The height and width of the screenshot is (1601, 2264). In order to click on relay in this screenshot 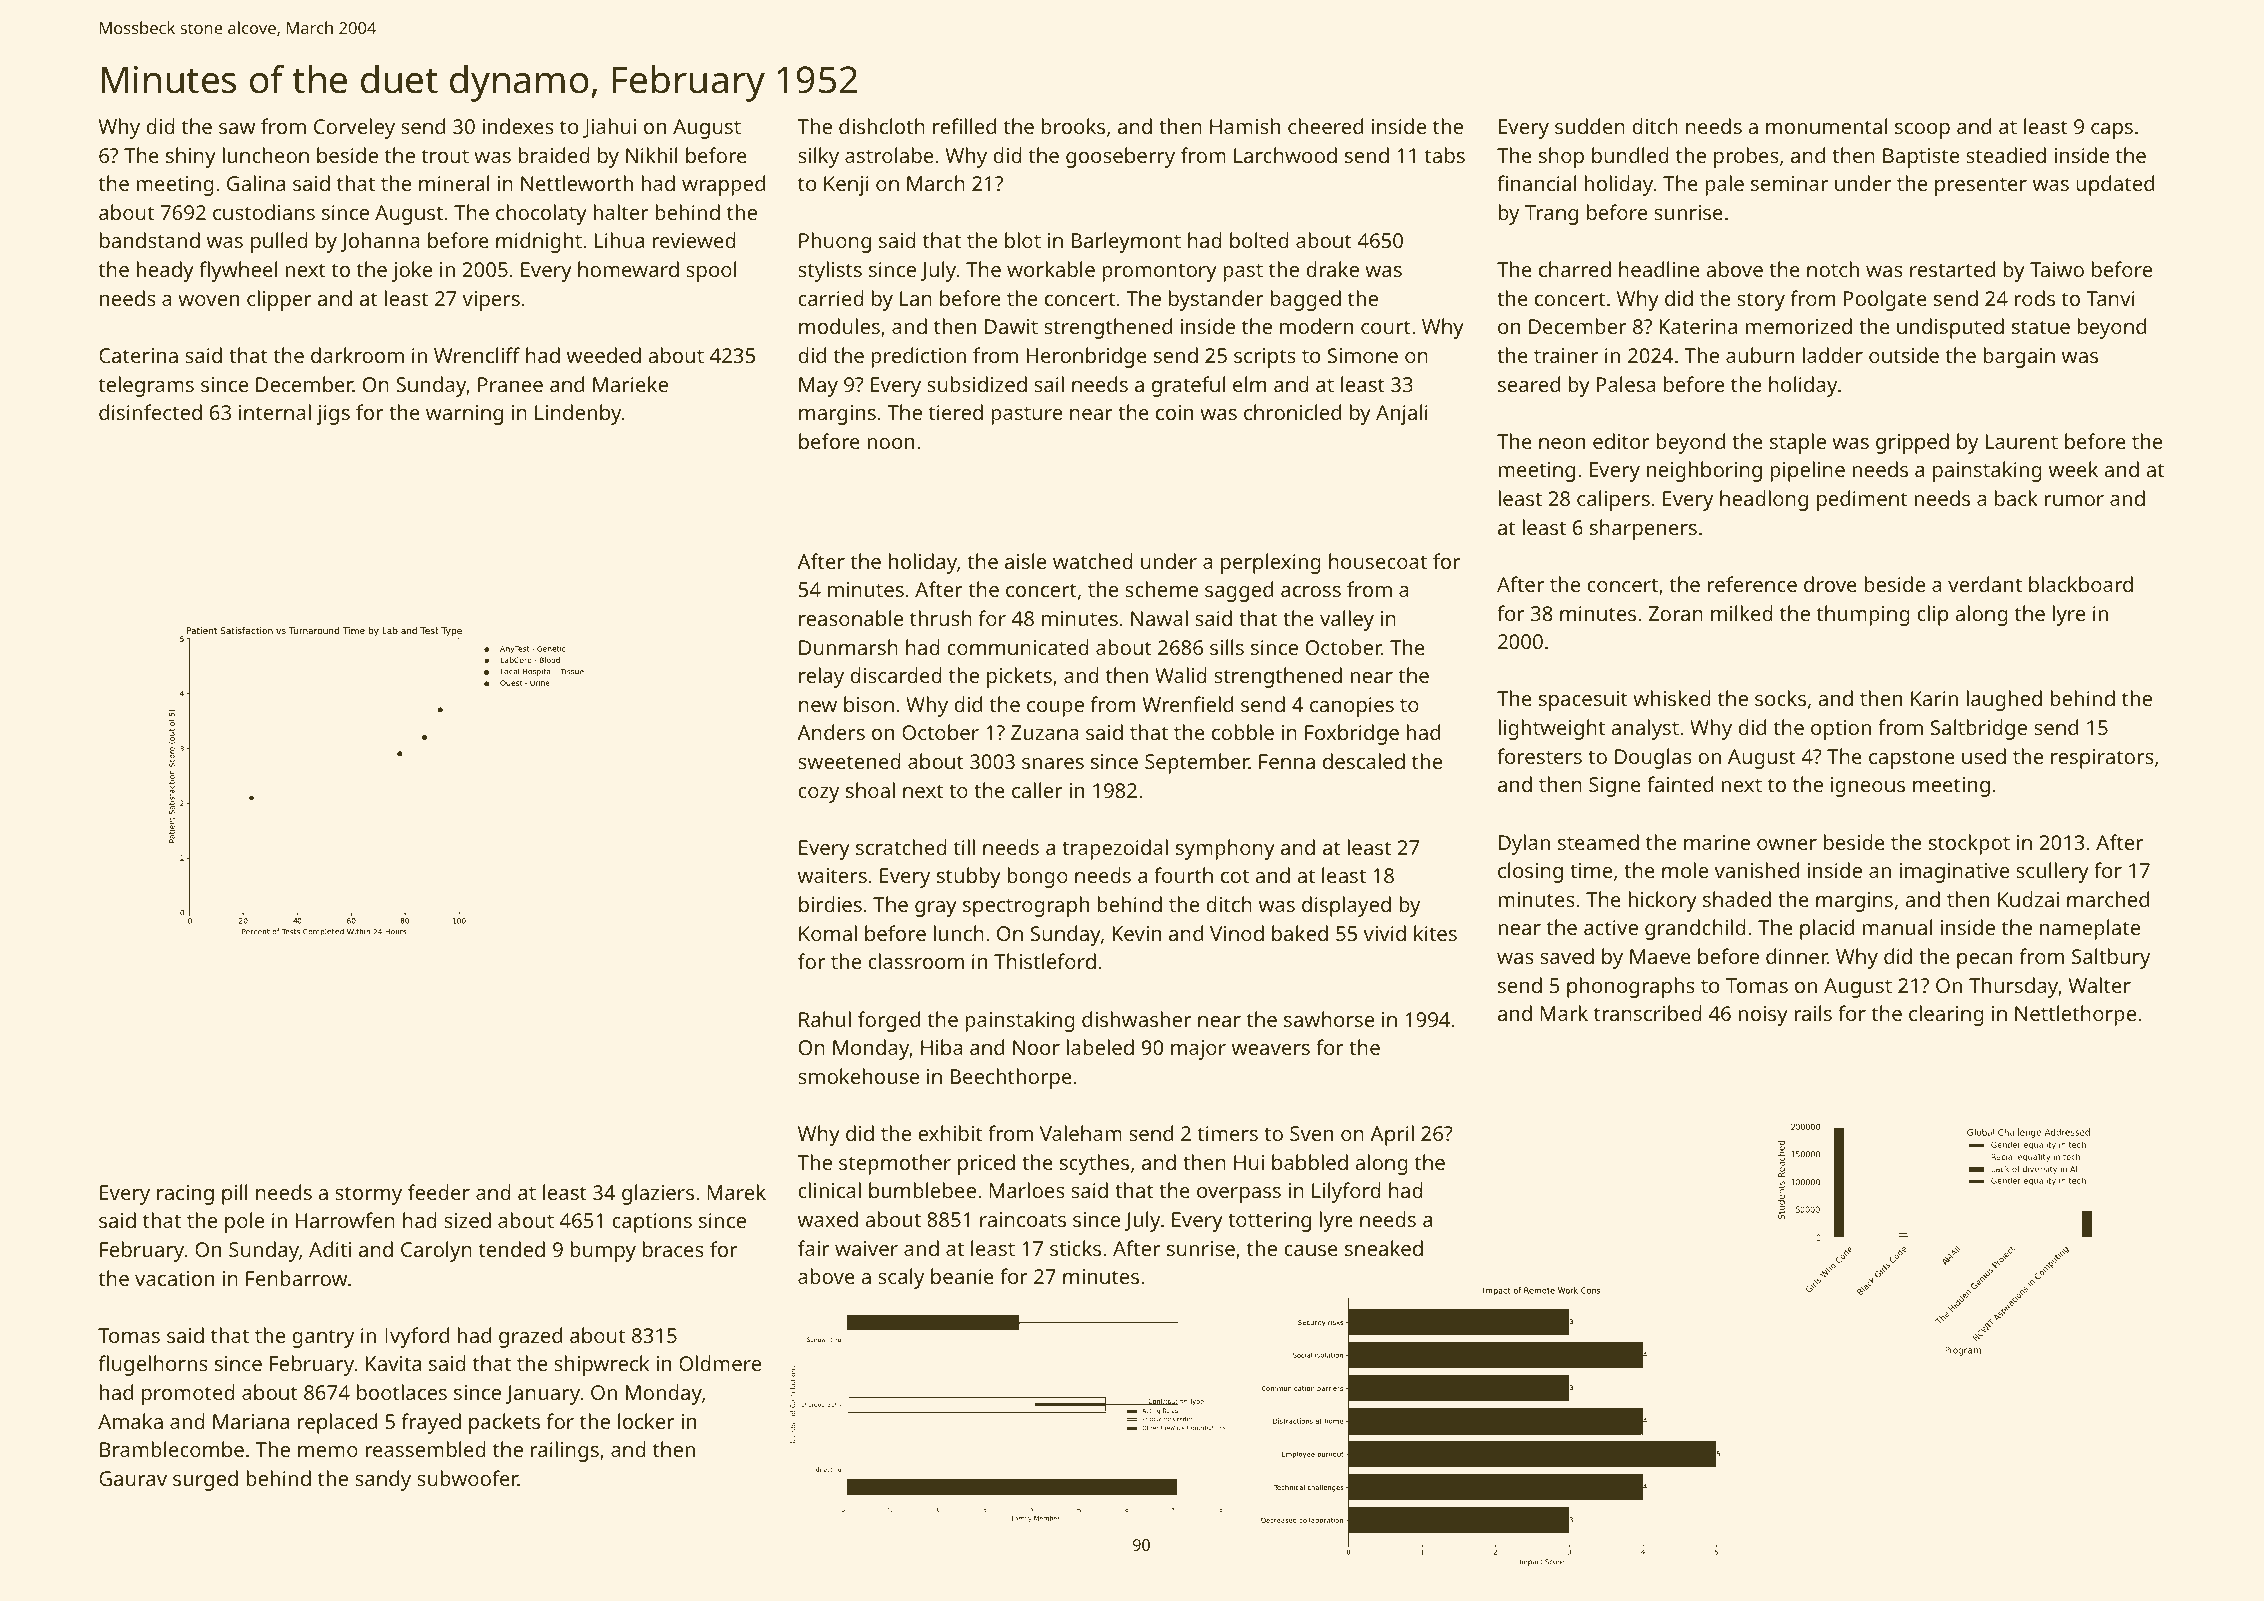, I will do `click(821, 677)`.
